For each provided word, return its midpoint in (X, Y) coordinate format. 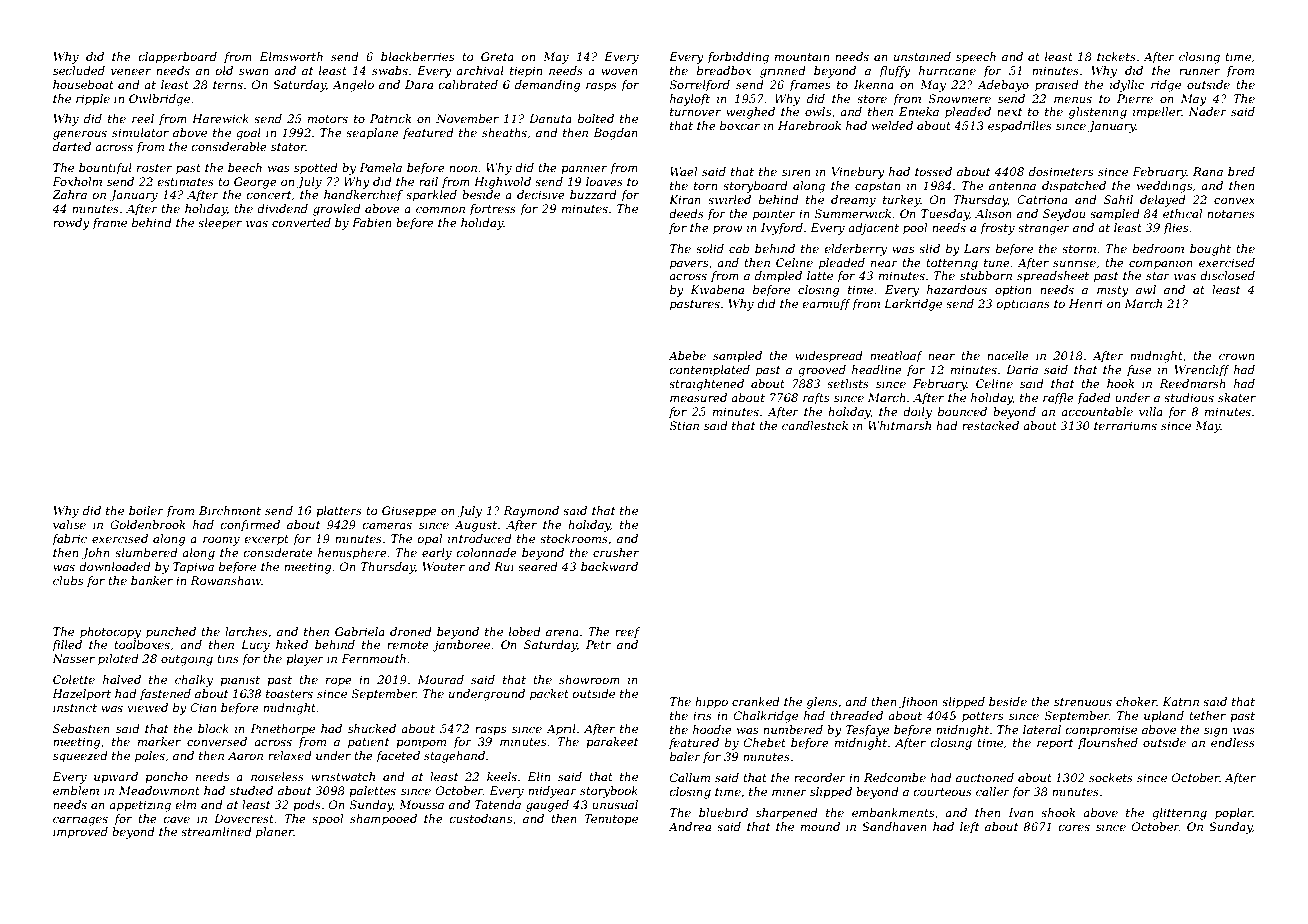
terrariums (1125, 425)
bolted (596, 118)
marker (159, 741)
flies (1175, 229)
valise (69, 524)
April (561, 730)
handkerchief (363, 196)
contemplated (710, 371)
